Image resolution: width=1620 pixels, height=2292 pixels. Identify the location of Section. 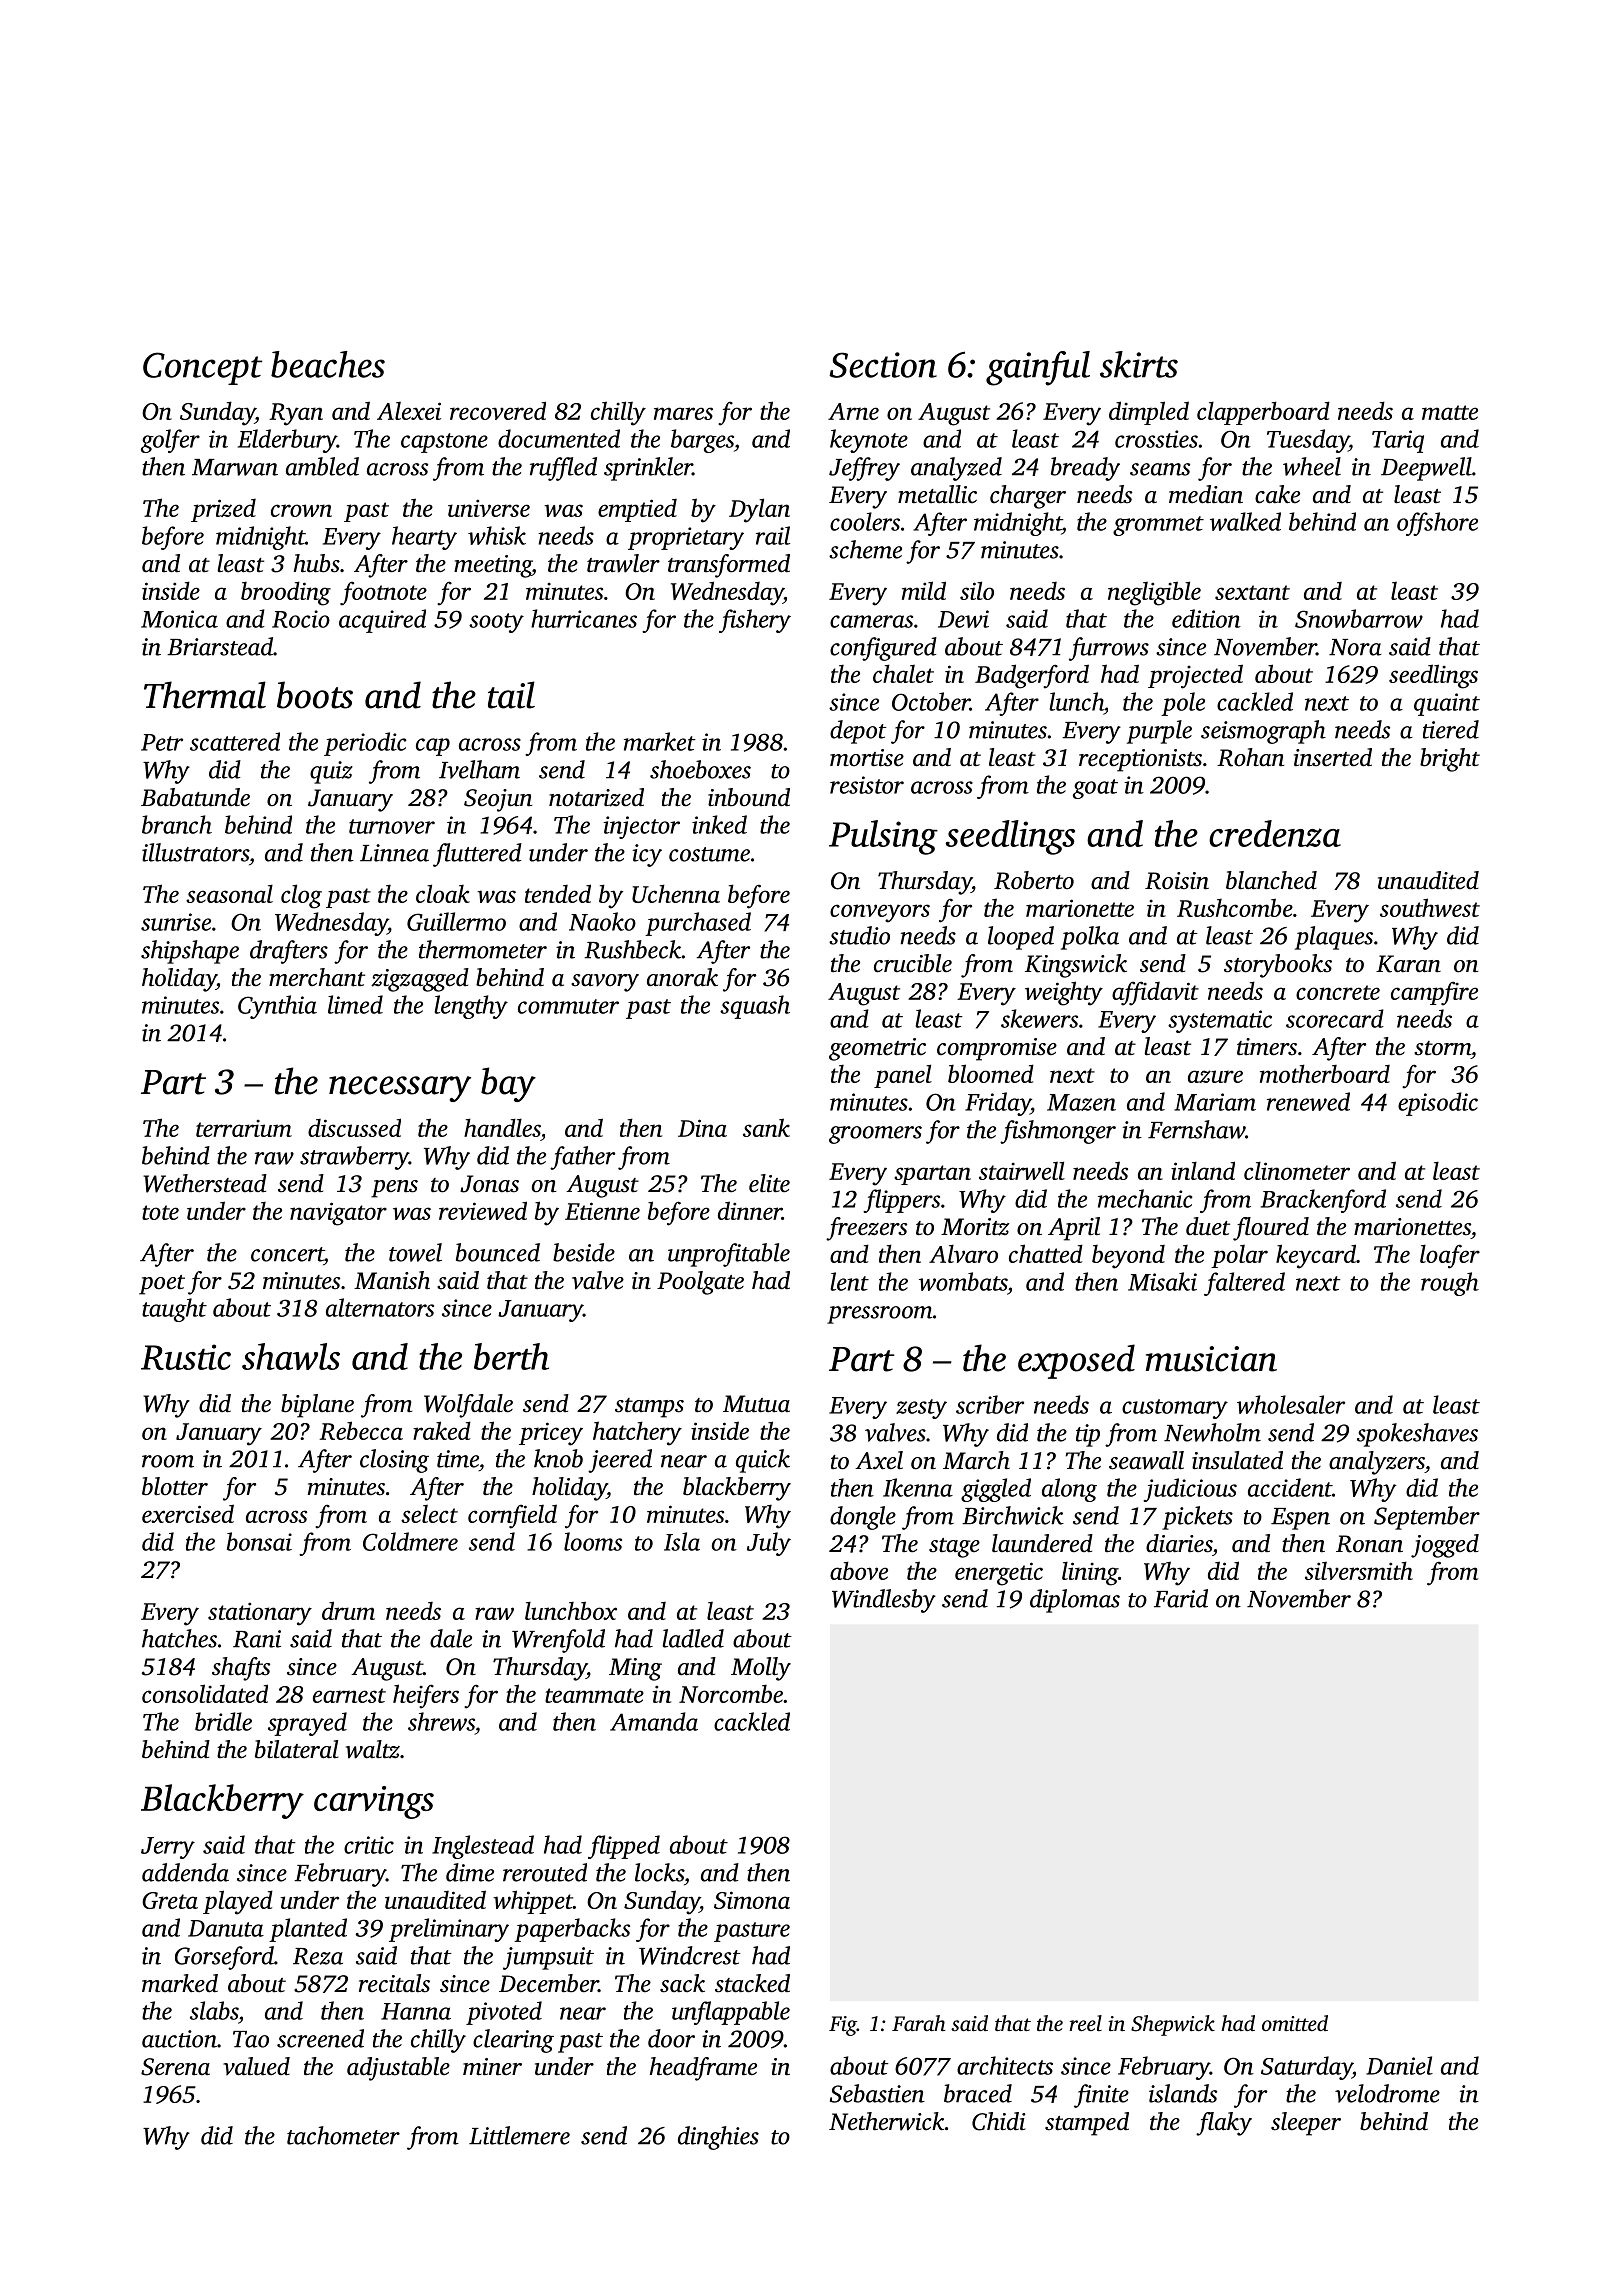
(883, 365).
